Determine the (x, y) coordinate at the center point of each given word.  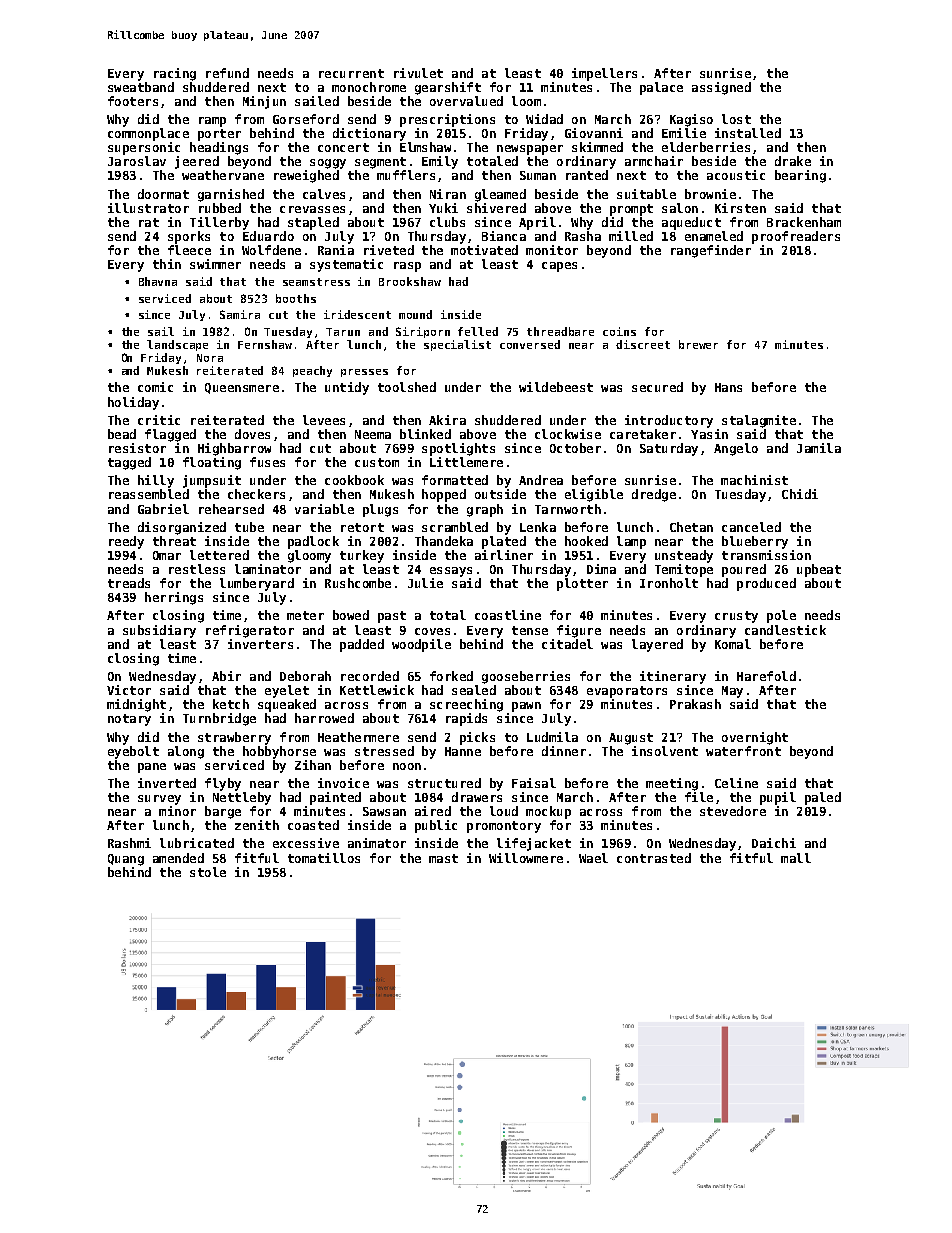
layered (657, 645)
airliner (504, 555)
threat (174, 541)
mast (443, 858)
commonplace (148, 134)
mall (796, 858)
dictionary (369, 134)
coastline (508, 615)
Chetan (691, 527)
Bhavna (158, 281)
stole (208, 872)
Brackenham (804, 222)
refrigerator (250, 631)
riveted (389, 250)
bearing (800, 176)
